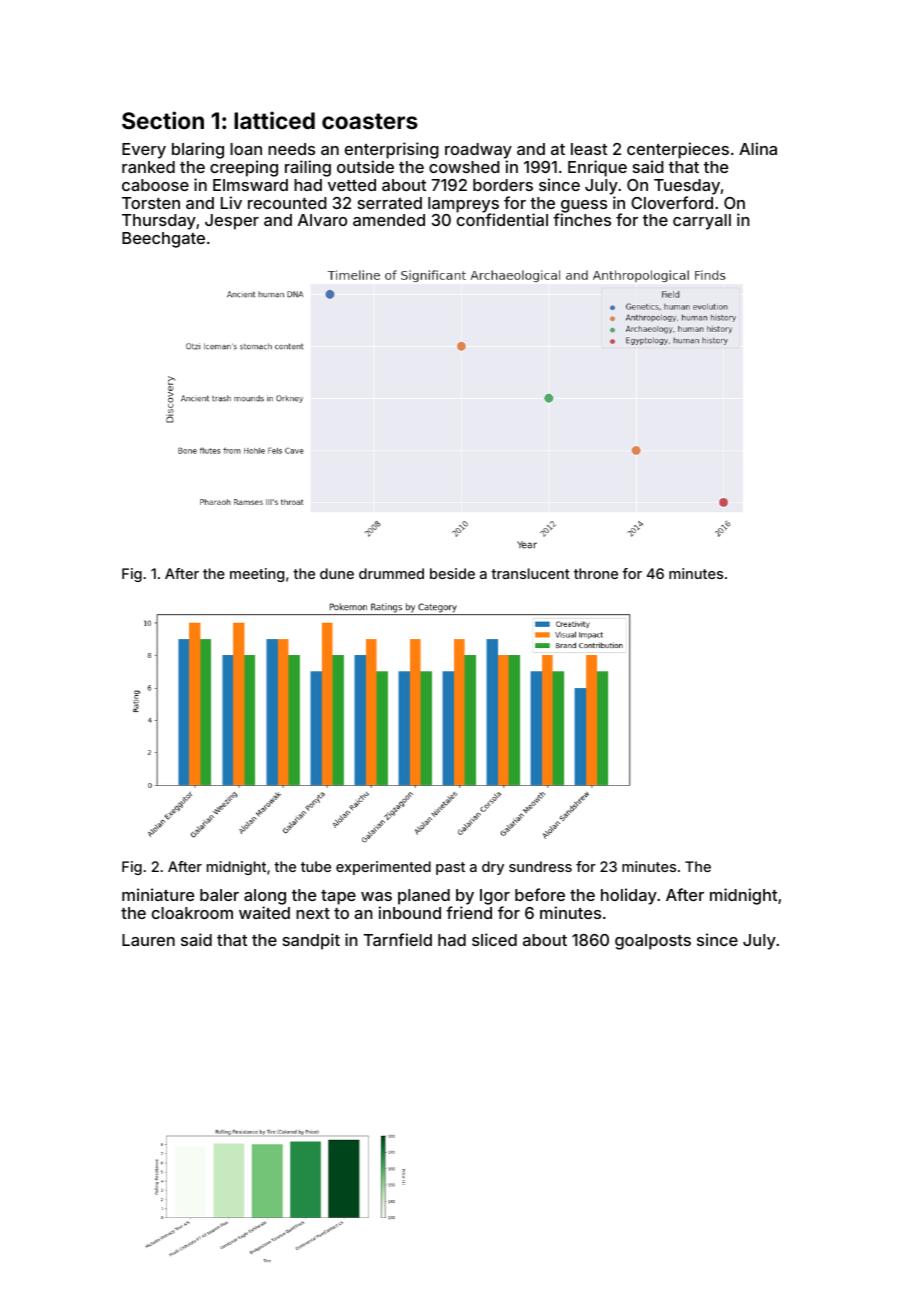 The width and height of the image is (908, 1316). I want to click on coasters, so click(370, 121).
